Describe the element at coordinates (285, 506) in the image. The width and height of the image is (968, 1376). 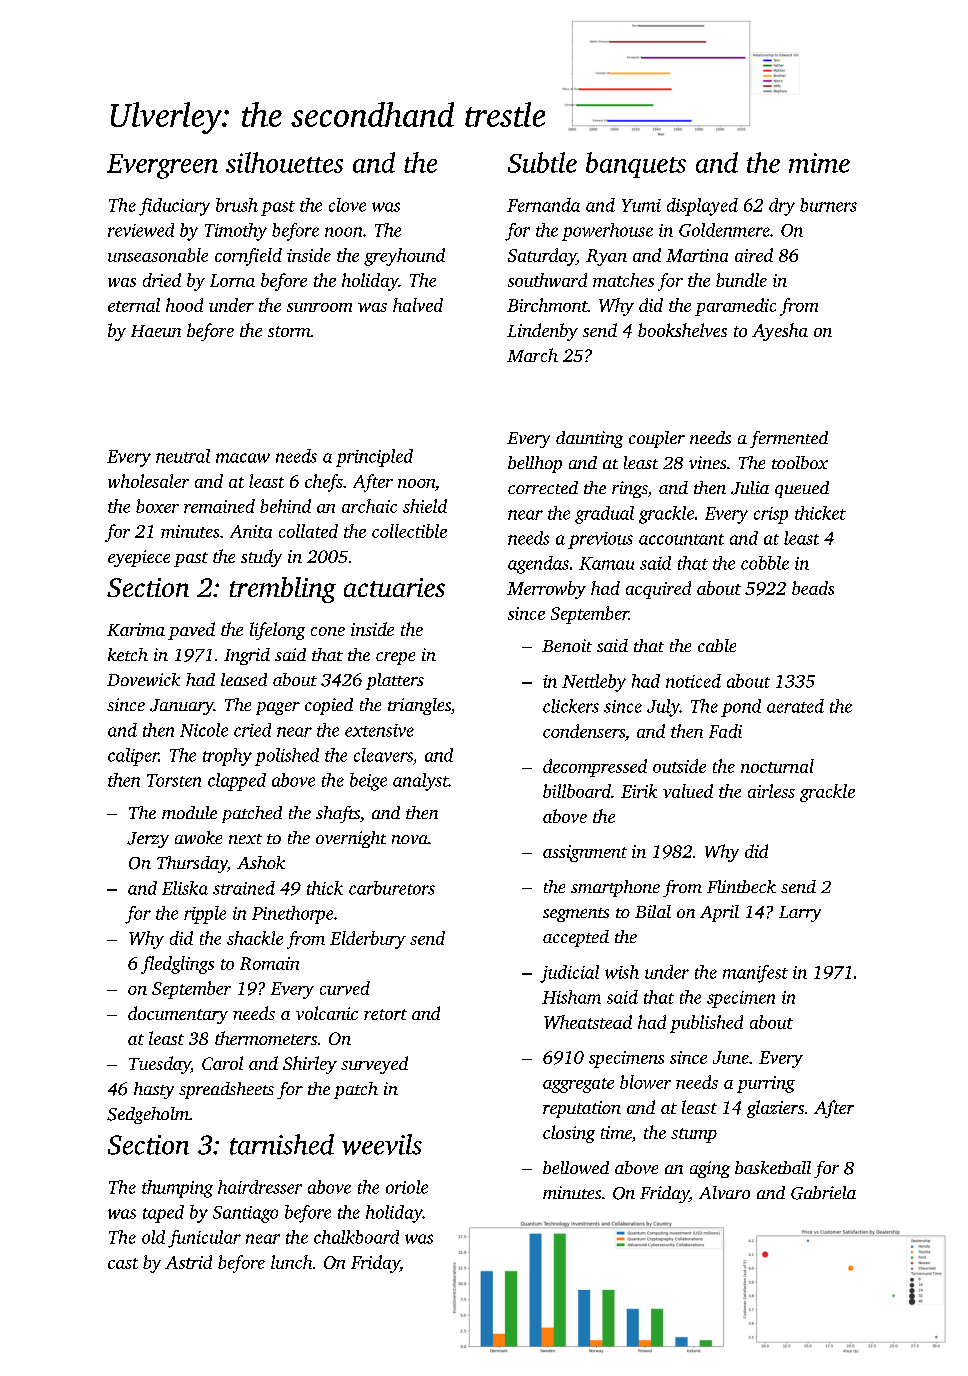
I see `behind` at that location.
